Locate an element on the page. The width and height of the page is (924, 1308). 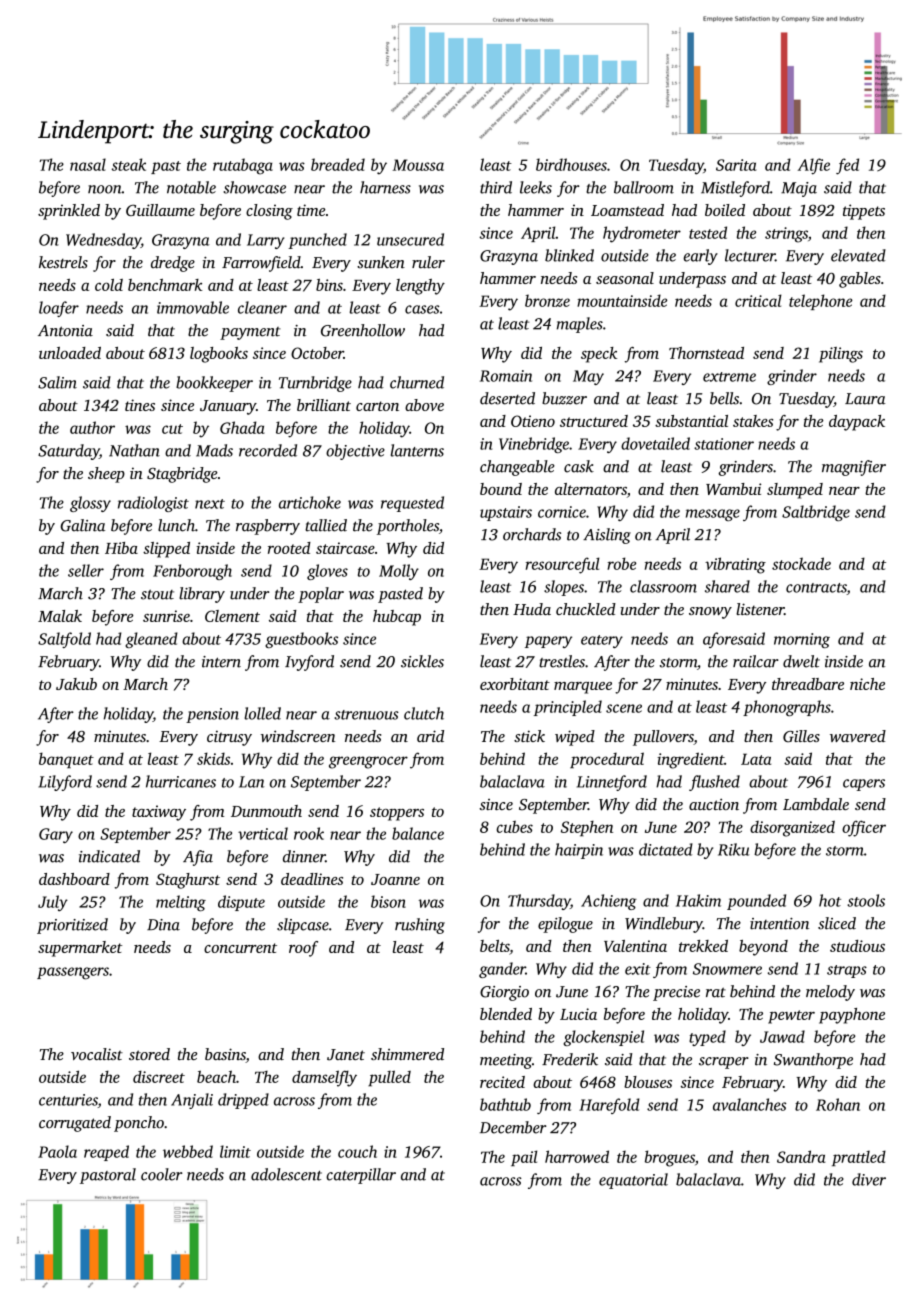
basins is located at coordinates (225, 1055).
